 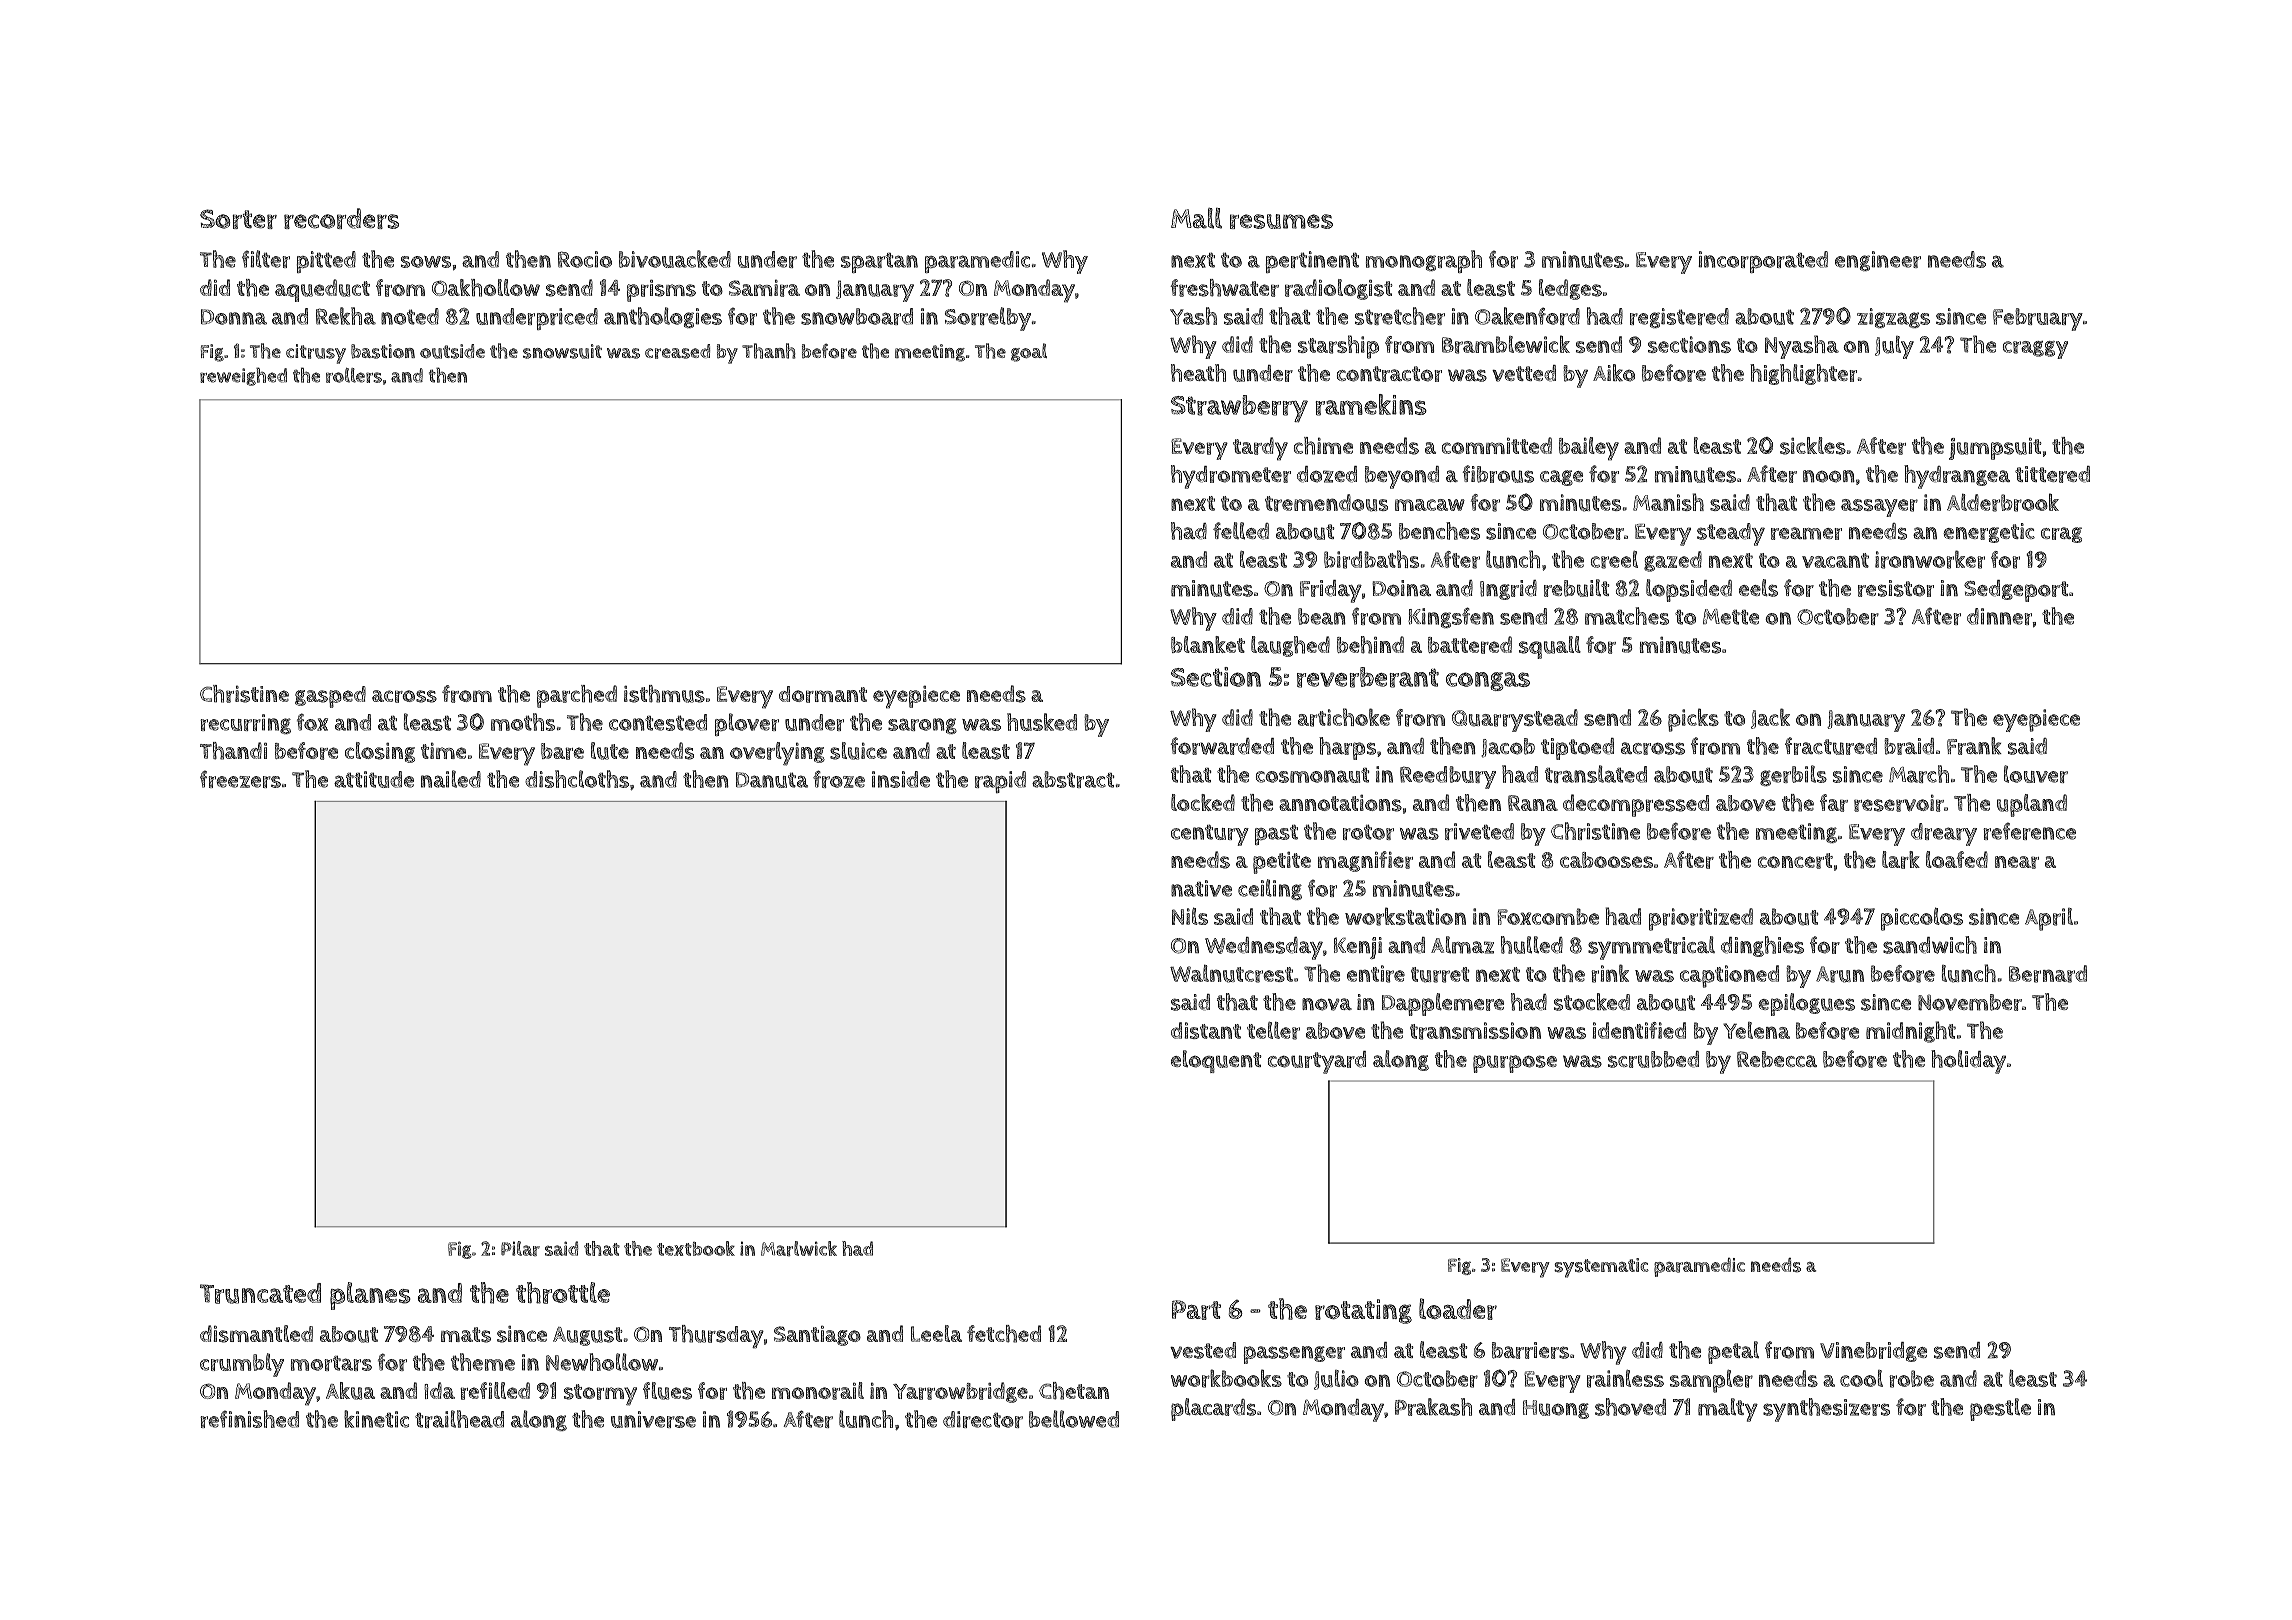 I want to click on Frank, so click(x=1974, y=746).
